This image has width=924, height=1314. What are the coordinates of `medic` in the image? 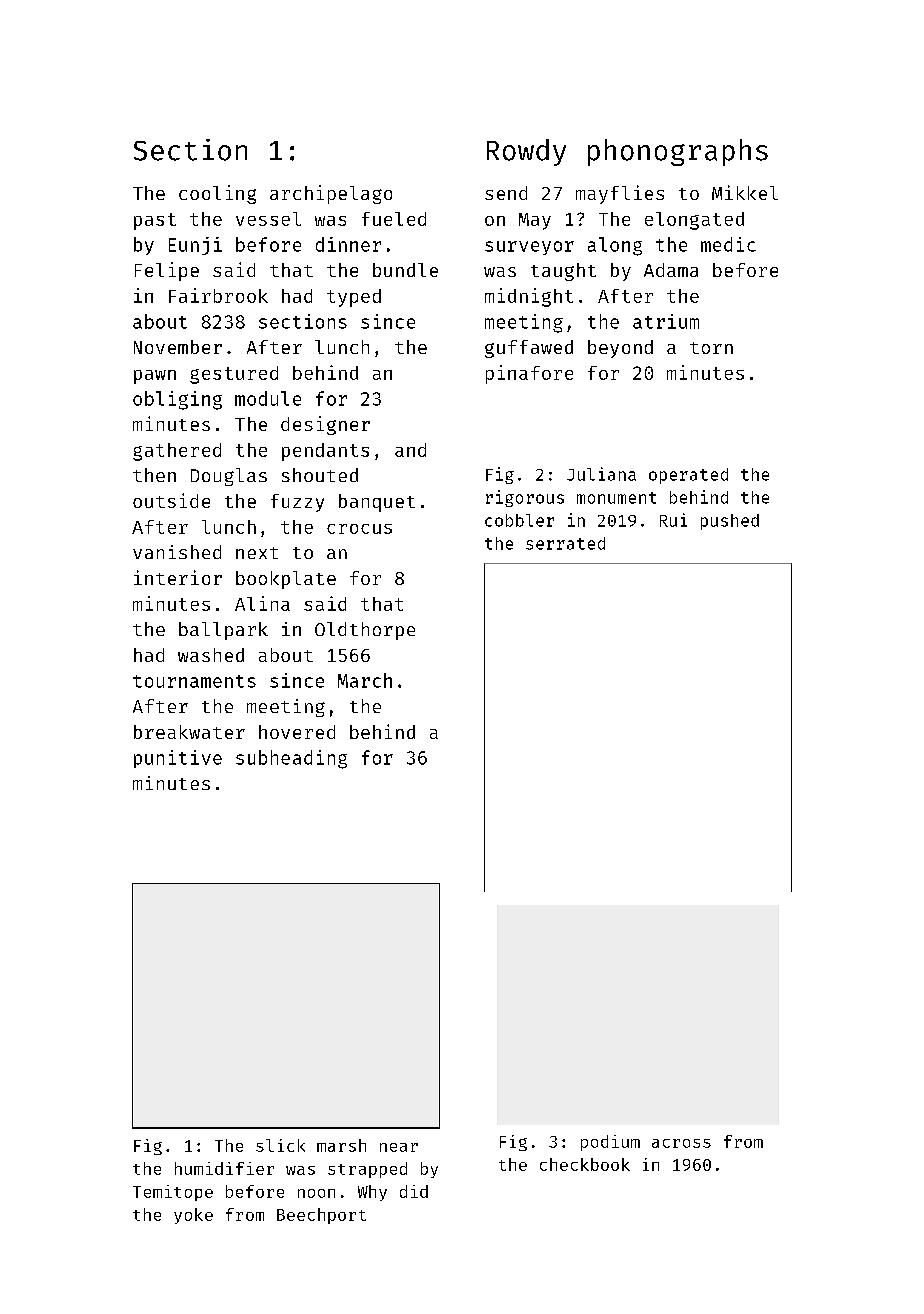 It's located at (728, 244).
